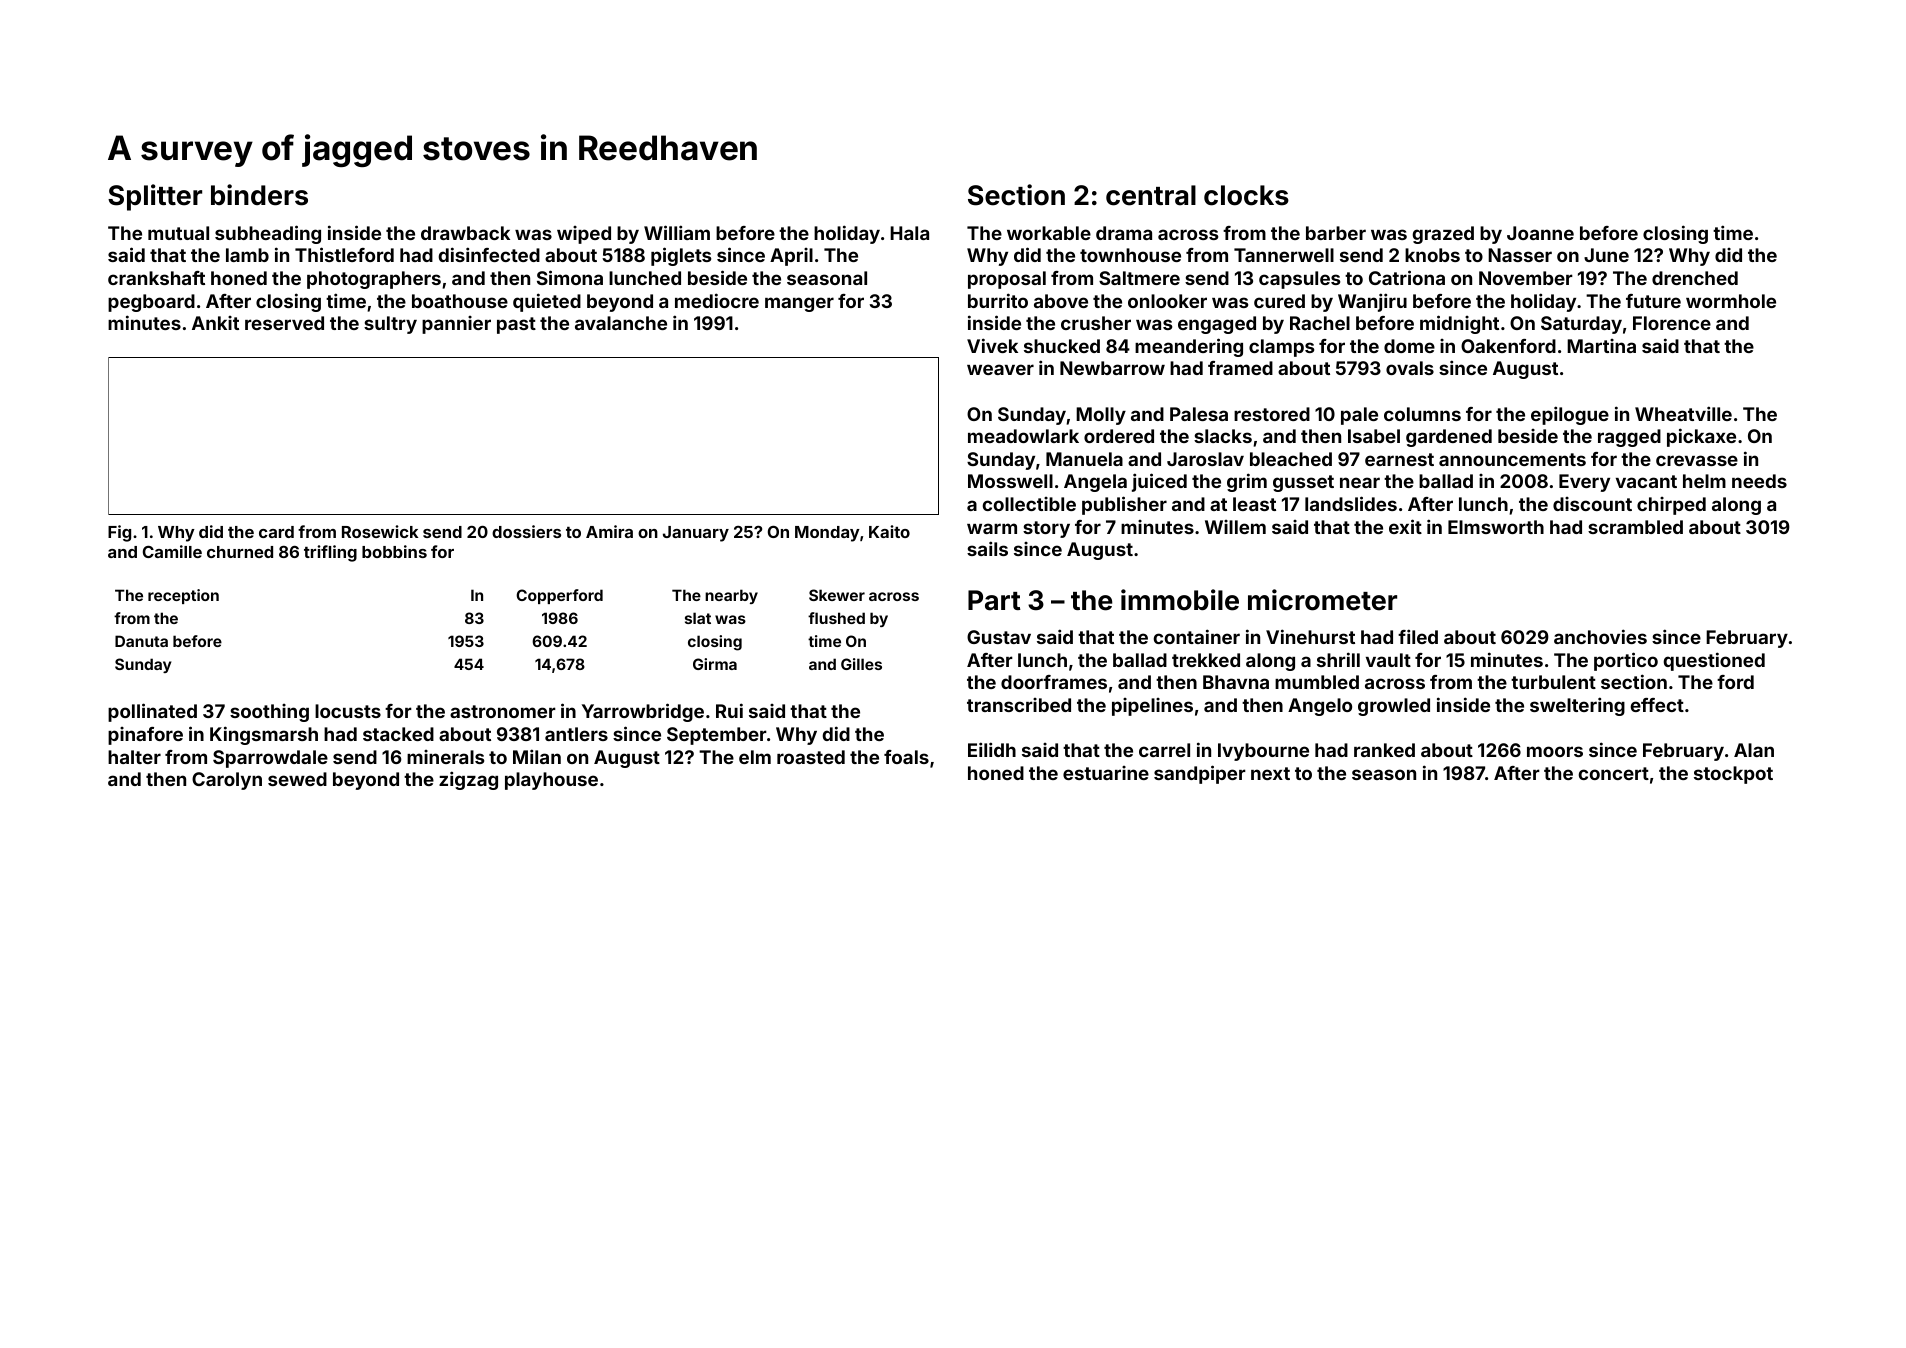 The image size is (1906, 1348). What do you see at coordinates (1007, 280) in the screenshot?
I see `proposal` at bounding box center [1007, 280].
